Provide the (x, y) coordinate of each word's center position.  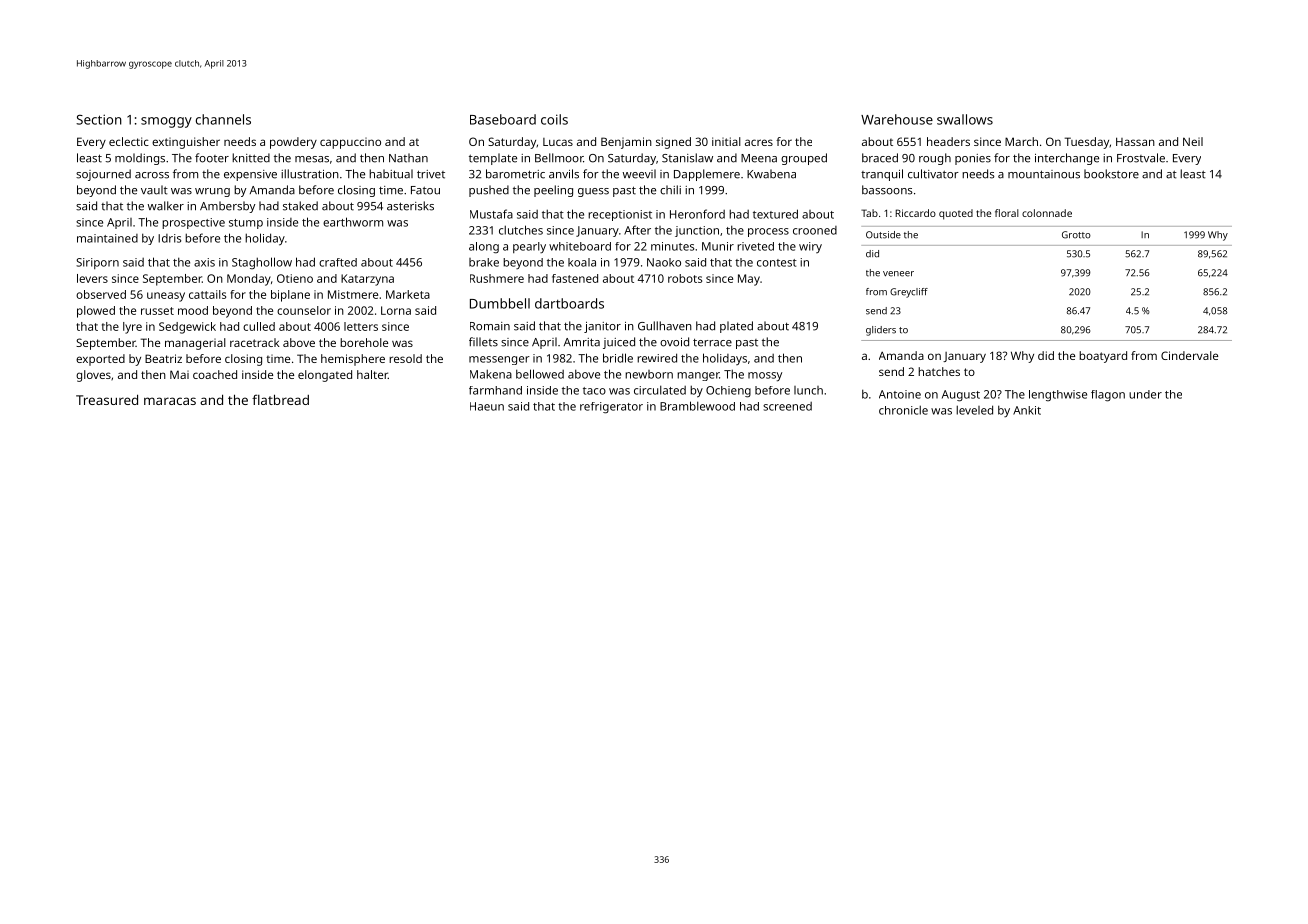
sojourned (103, 175)
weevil (639, 174)
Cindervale (1189, 355)
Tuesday (1087, 143)
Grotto (1076, 235)
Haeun (487, 406)
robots (685, 278)
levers (92, 278)
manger (698, 376)
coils (554, 119)
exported (100, 360)
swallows (965, 119)
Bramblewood (697, 406)
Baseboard (503, 119)
